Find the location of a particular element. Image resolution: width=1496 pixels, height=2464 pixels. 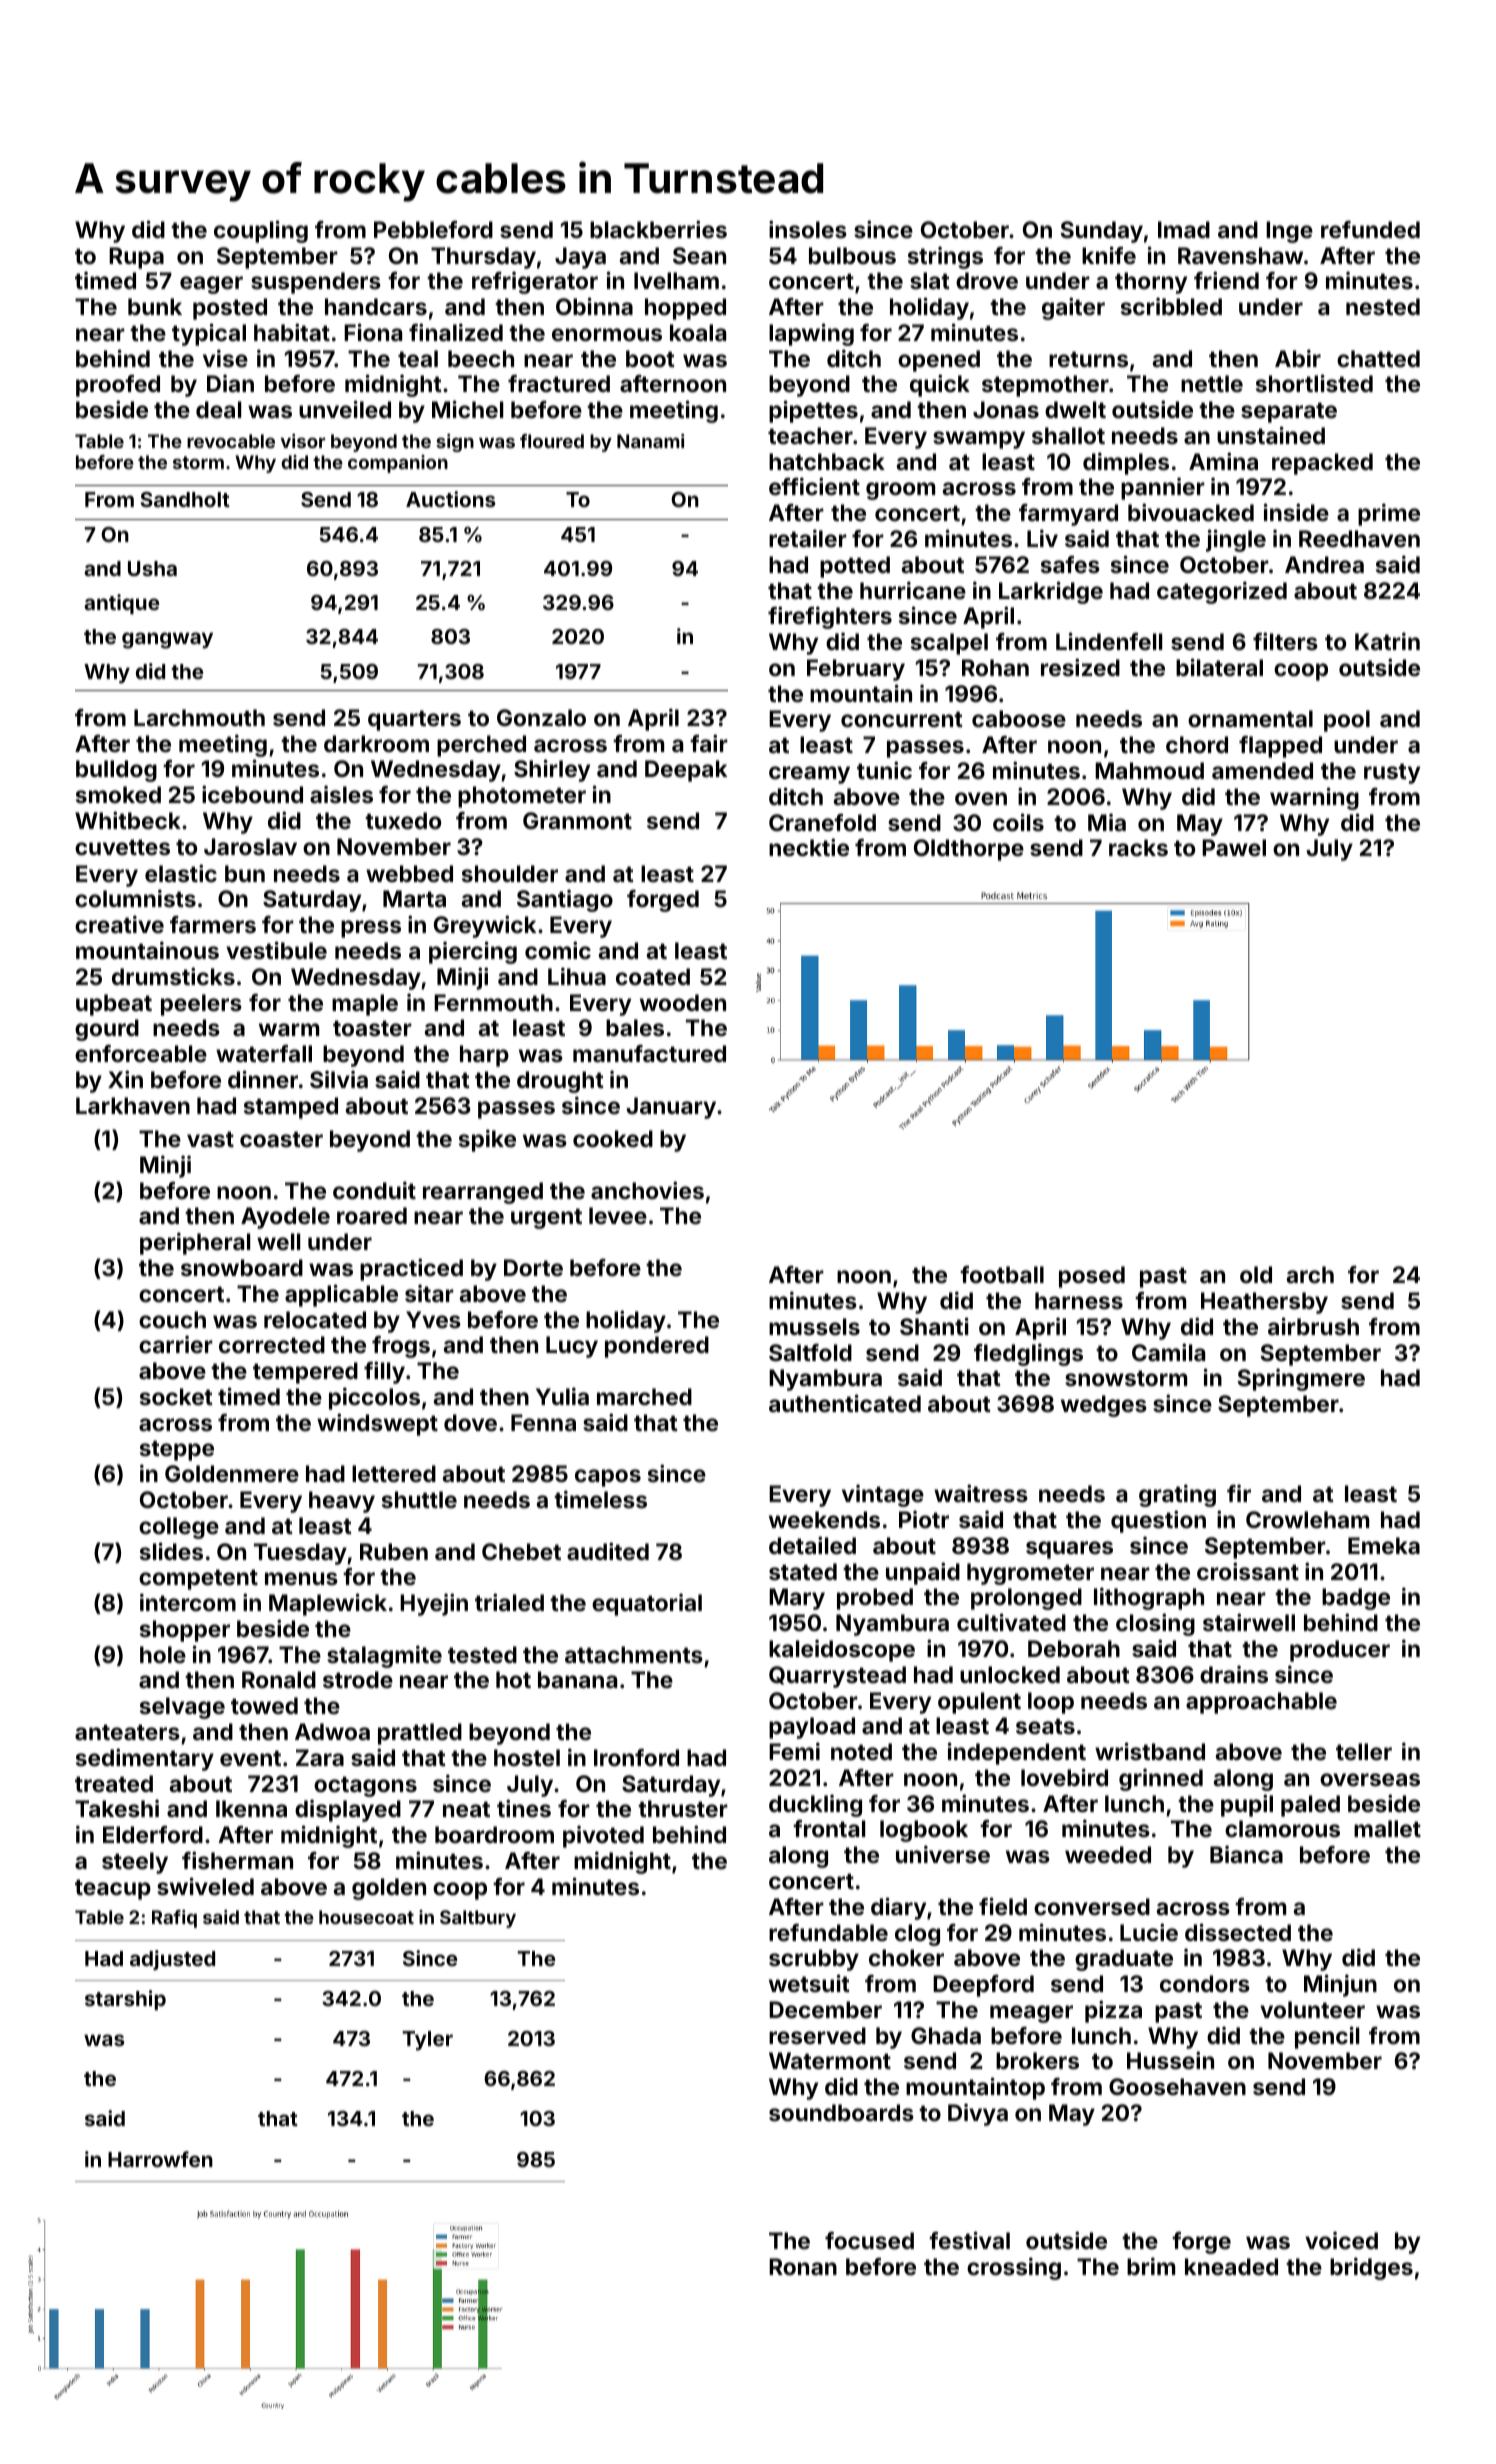

dimples is located at coordinates (1126, 463).
